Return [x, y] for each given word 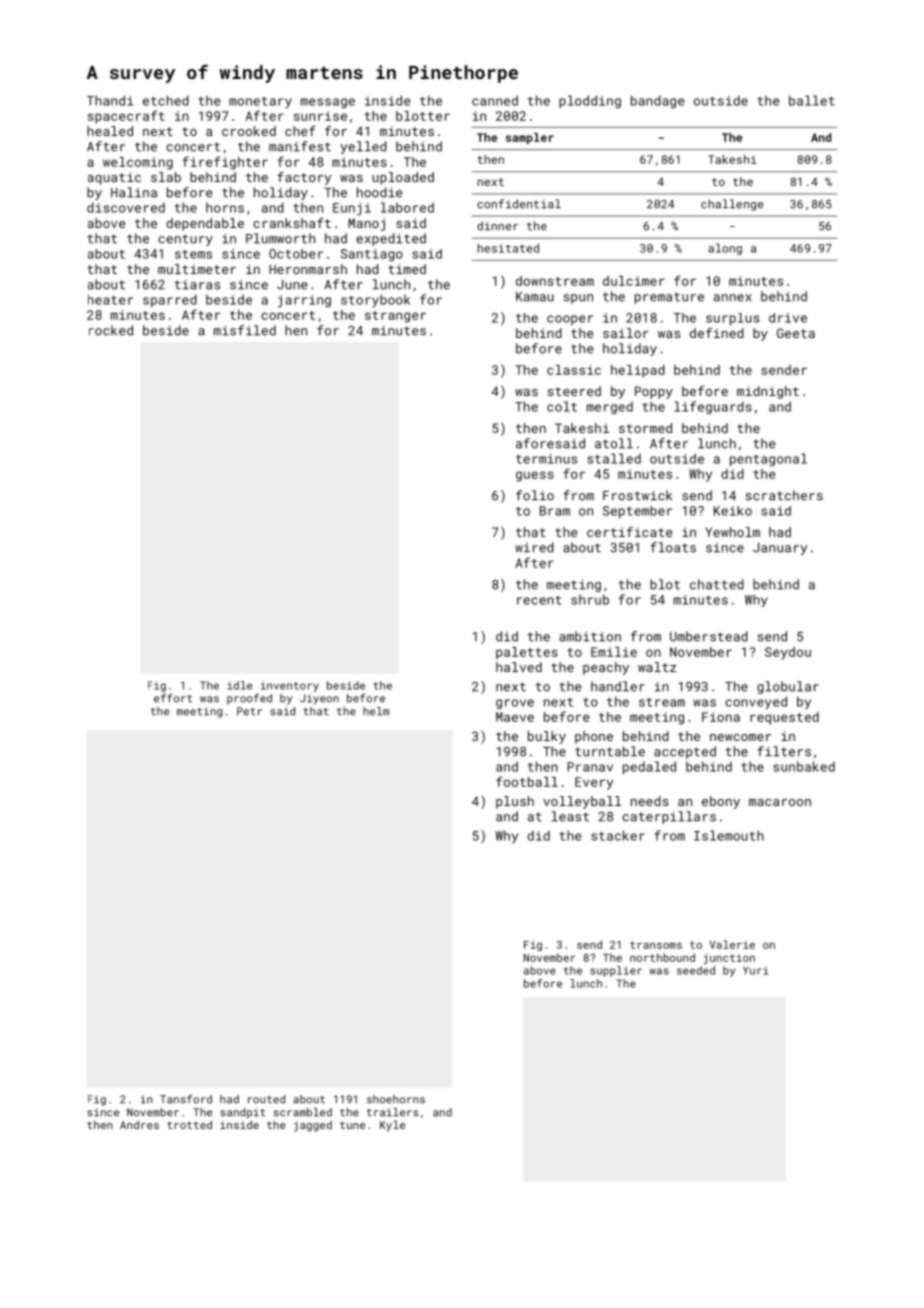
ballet [812, 100]
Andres [139, 1124]
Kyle [392, 1126]
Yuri [755, 970]
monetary [260, 102]
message [328, 103]
